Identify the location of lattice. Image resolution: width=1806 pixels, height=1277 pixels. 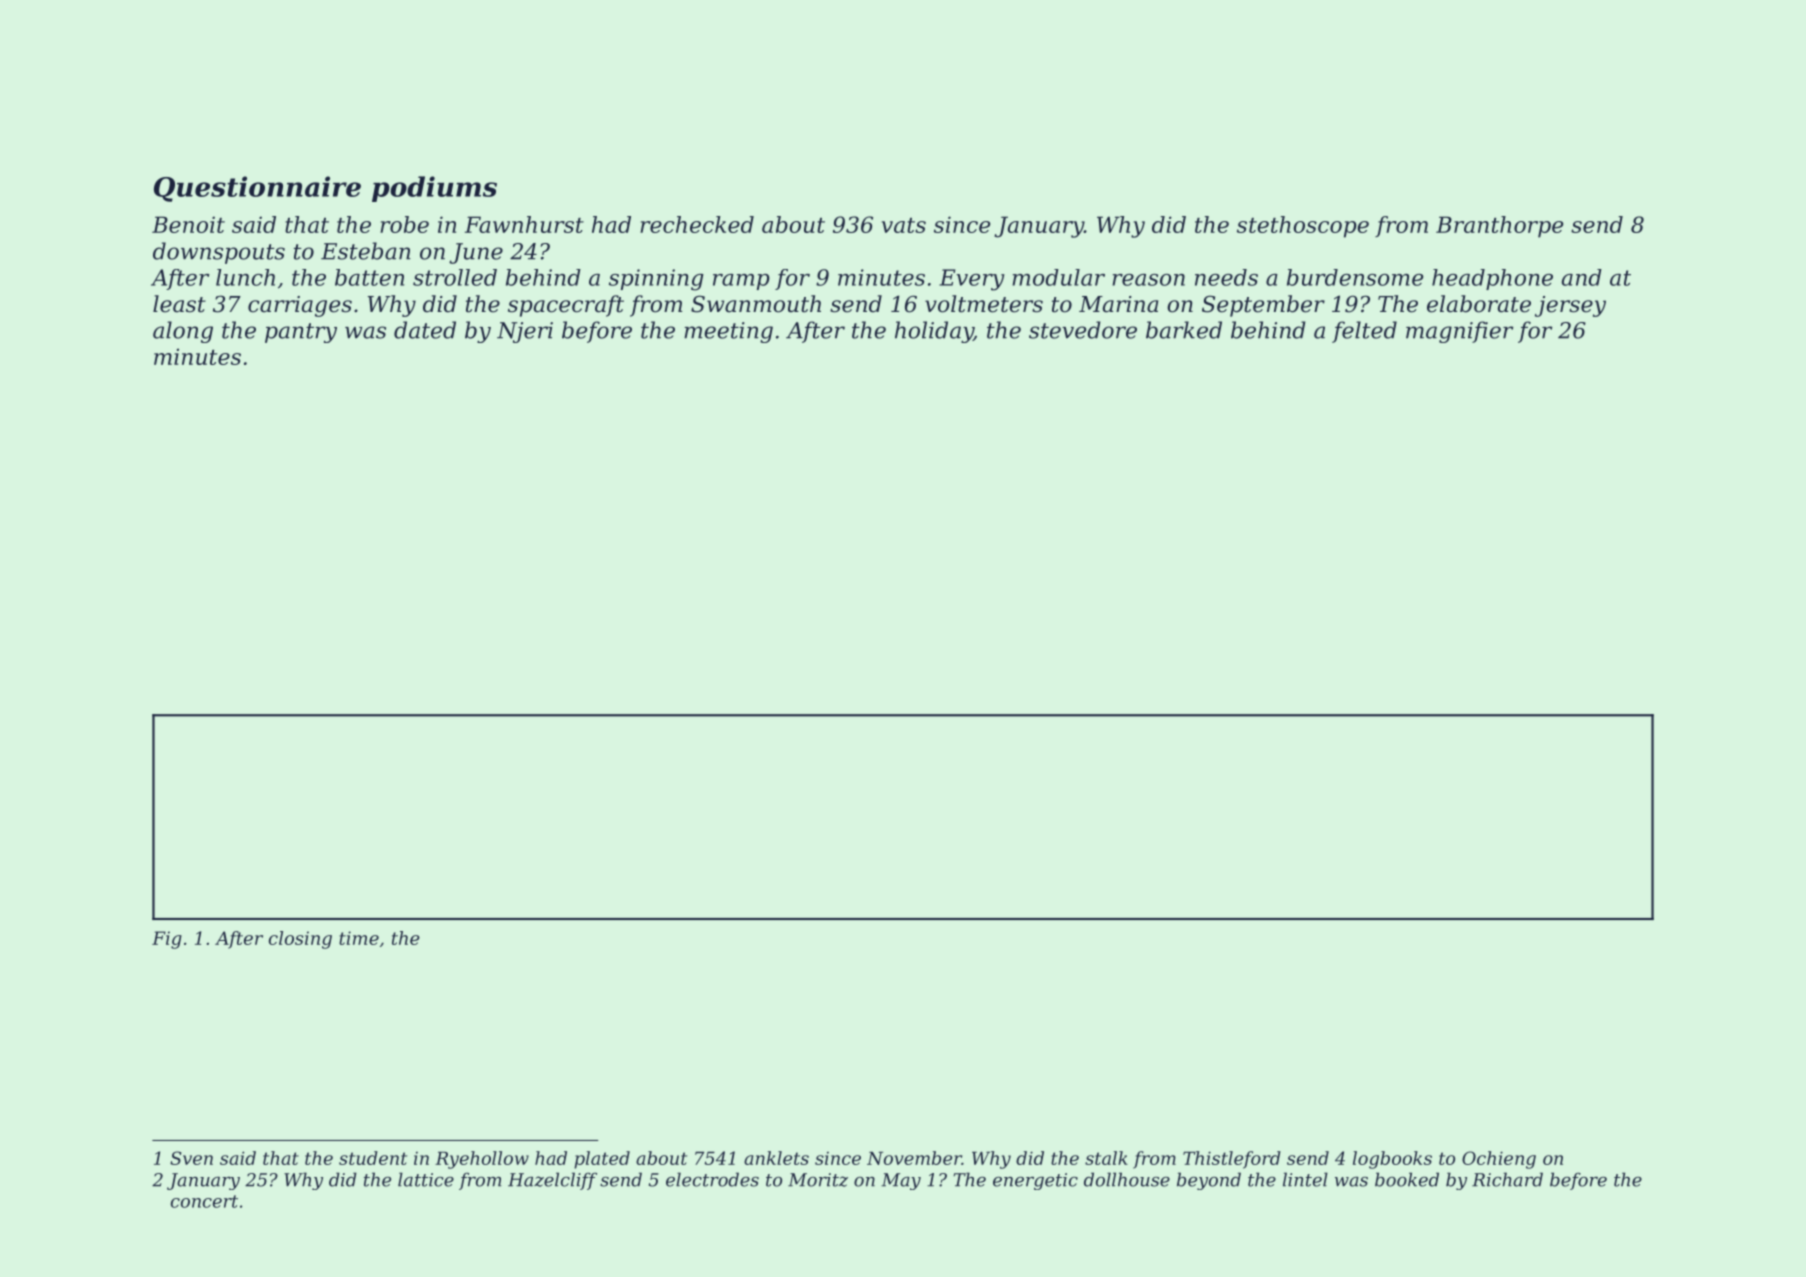
(426, 1179).
